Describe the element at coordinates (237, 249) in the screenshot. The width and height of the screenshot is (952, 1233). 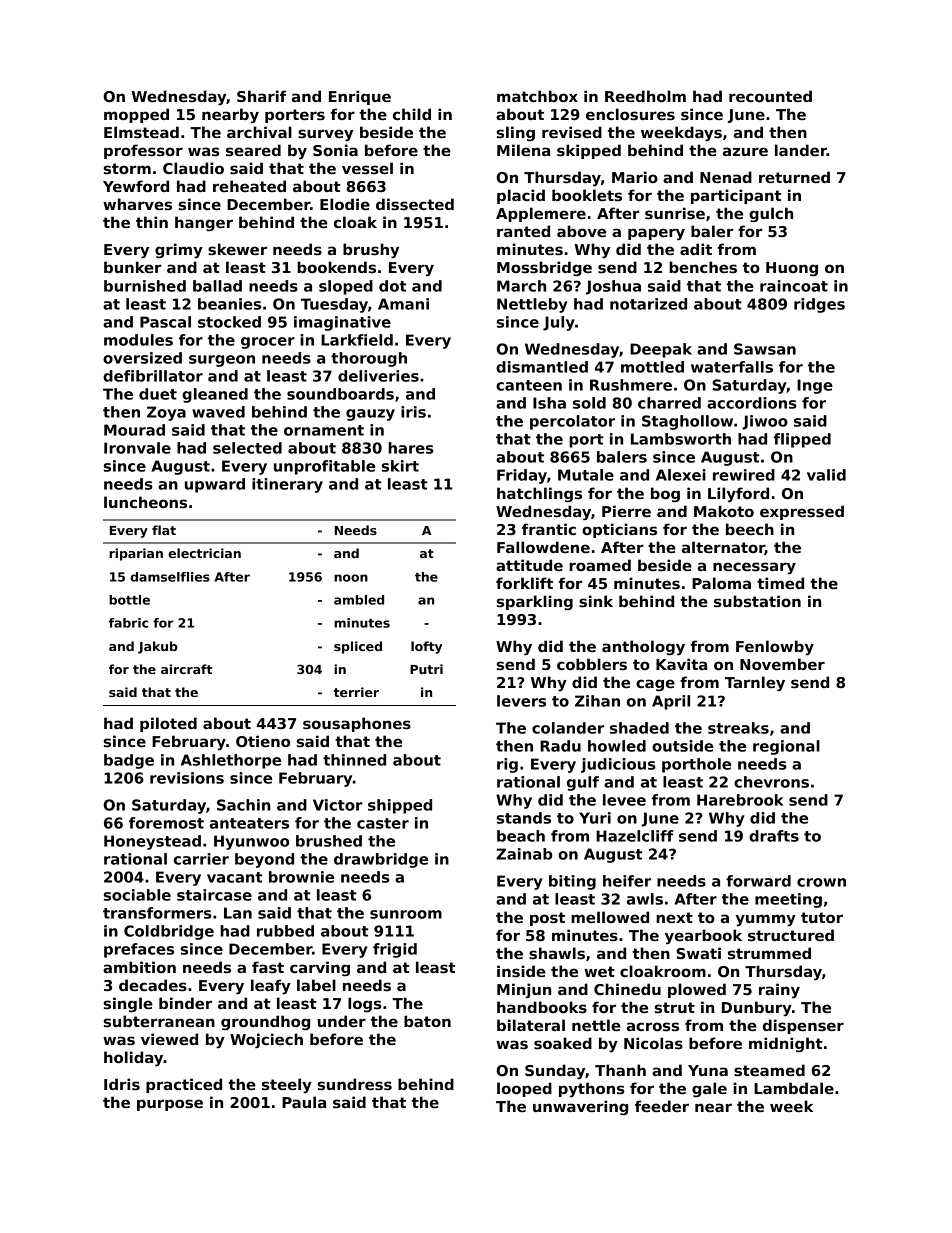
I see `skewer` at that location.
